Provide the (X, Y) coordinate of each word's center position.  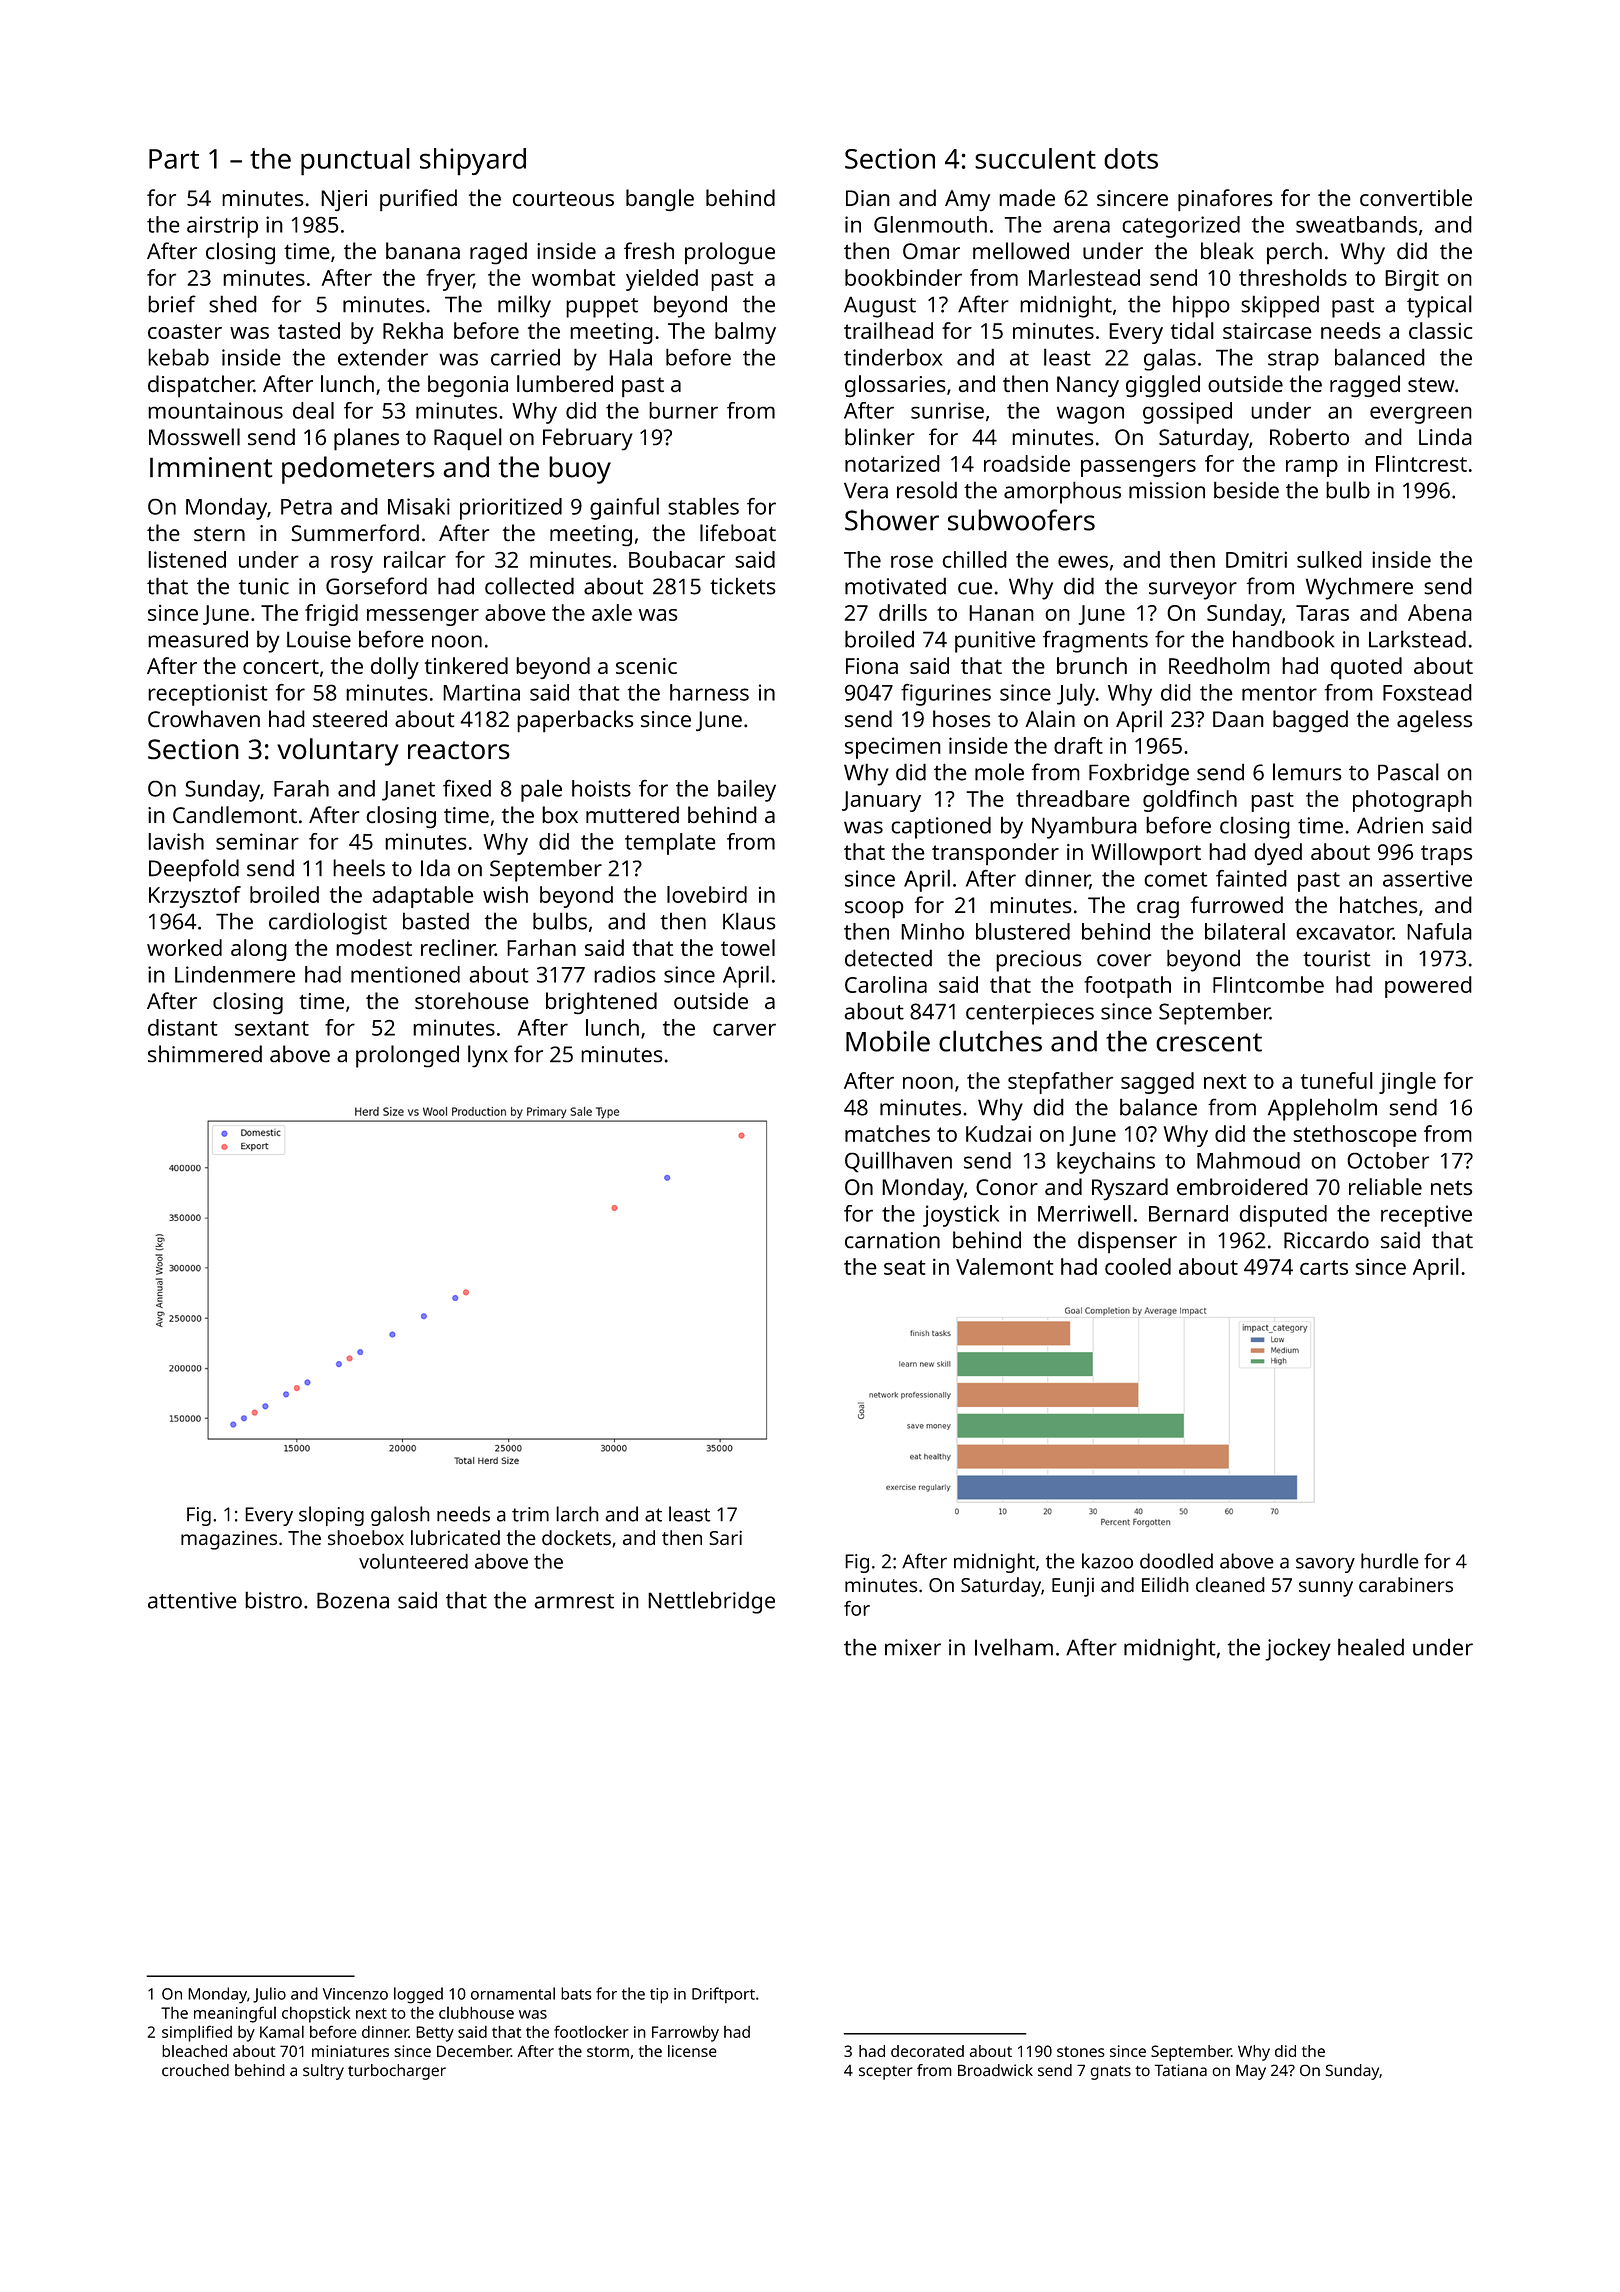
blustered (1023, 931)
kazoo (1107, 1561)
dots (1131, 158)
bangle (660, 200)
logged (418, 1995)
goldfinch (1190, 801)
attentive (192, 1600)
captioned (941, 827)
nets (1451, 1188)
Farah (301, 788)
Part (174, 159)
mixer (913, 1647)
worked (184, 947)
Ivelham (1014, 1647)
